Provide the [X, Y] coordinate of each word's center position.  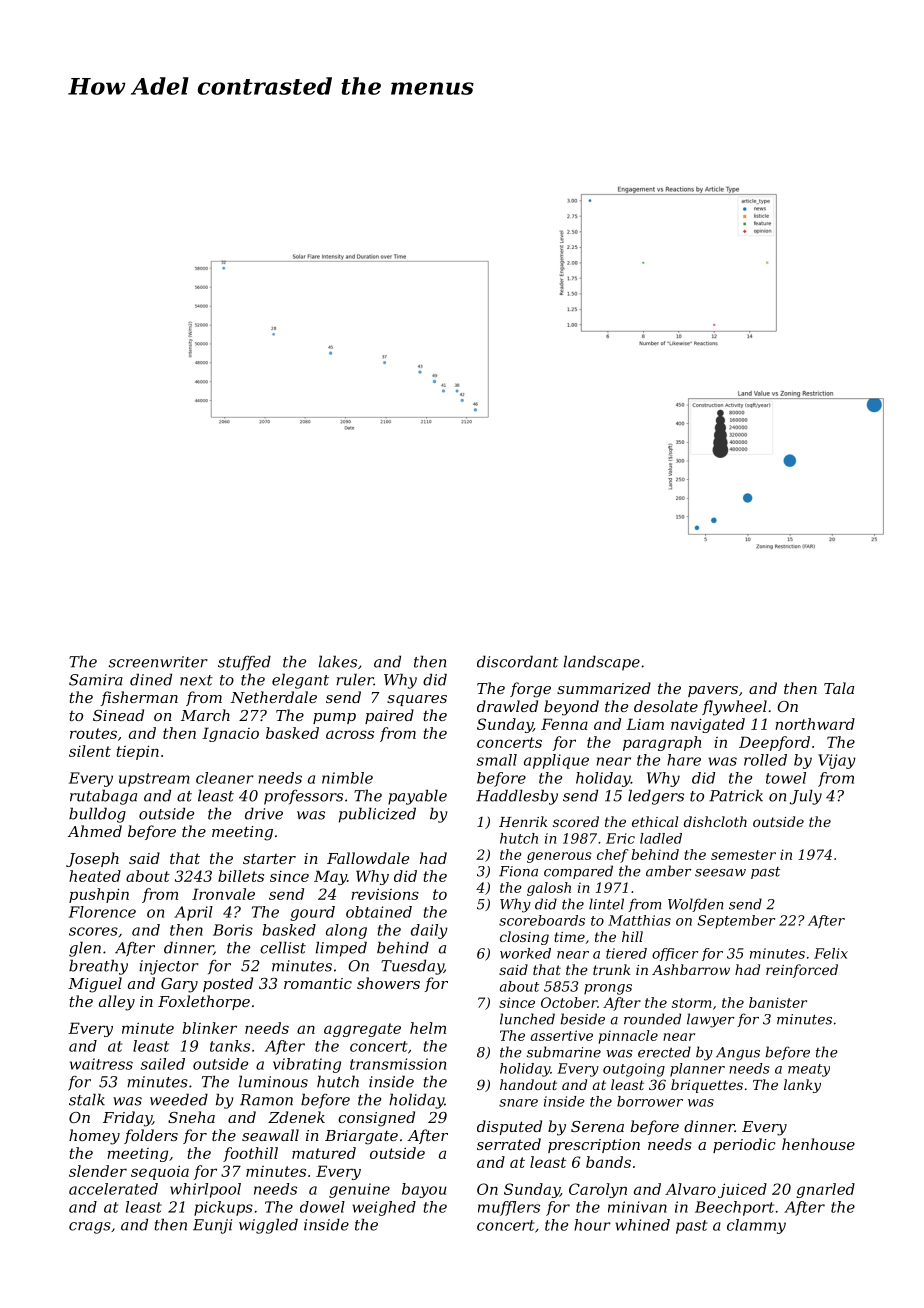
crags [90, 1228]
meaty [809, 1070]
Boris [233, 930]
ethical [655, 821]
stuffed [244, 663]
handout [528, 1084]
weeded [179, 1099]
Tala [839, 688]
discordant [517, 661]
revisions [385, 894]
